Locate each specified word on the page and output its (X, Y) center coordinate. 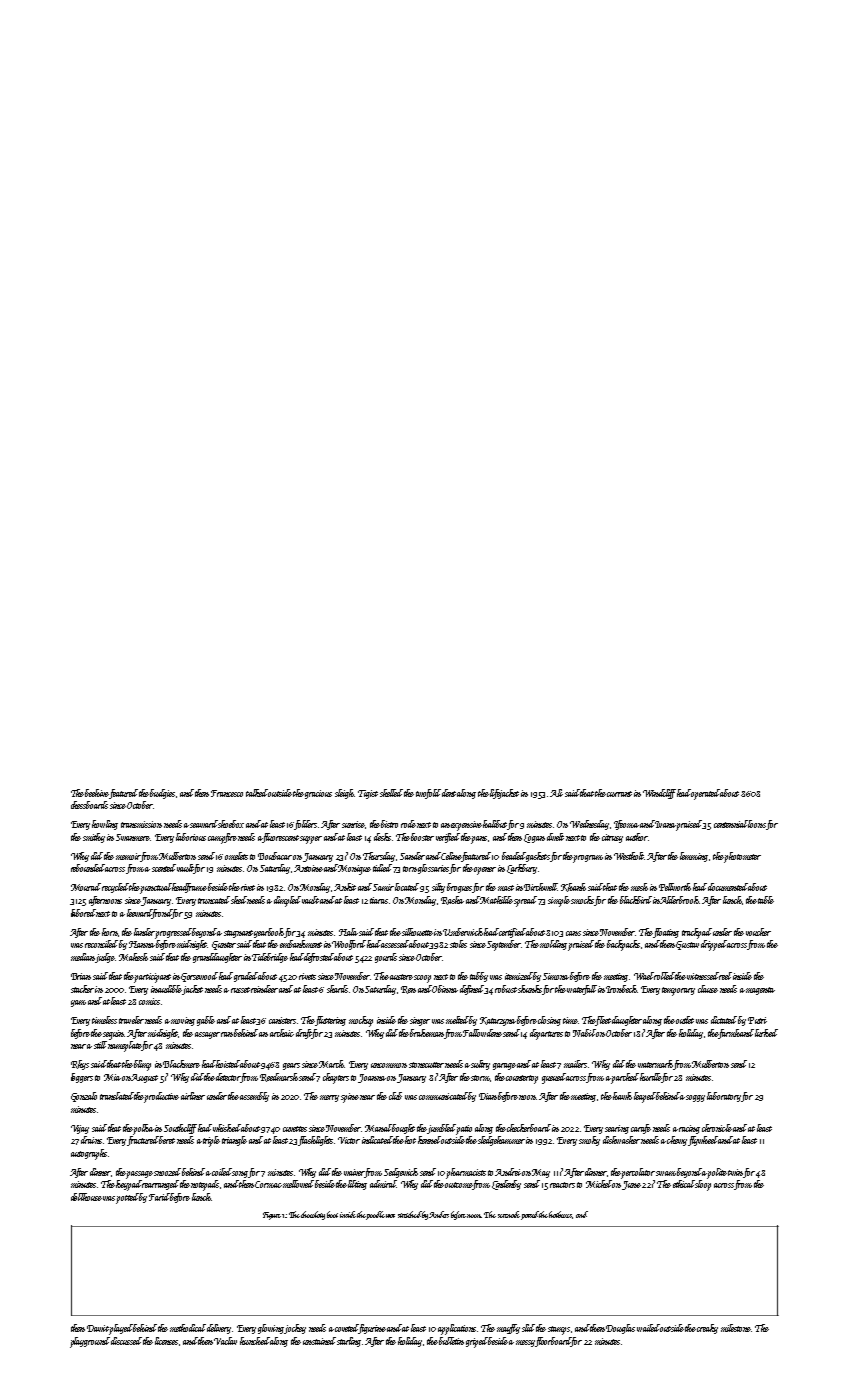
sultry (480, 1065)
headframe (189, 888)
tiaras (379, 900)
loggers (82, 1078)
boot (332, 1214)
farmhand (736, 1034)
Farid (160, 1197)
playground (90, 1342)
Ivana (665, 824)
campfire (222, 838)
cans (573, 933)
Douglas (620, 1329)
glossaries (434, 869)
